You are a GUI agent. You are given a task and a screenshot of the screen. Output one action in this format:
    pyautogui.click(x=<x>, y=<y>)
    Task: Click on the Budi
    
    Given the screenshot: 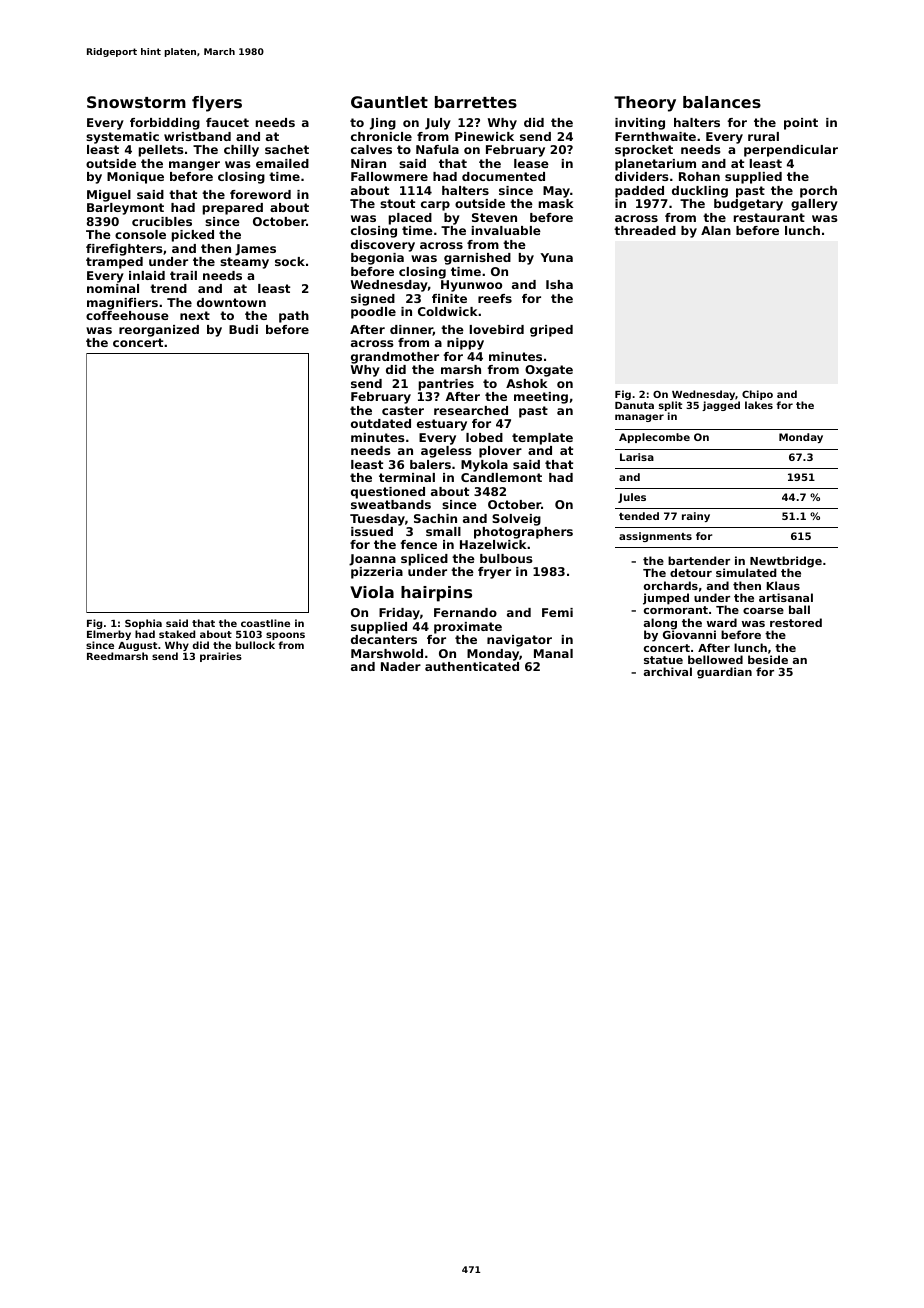 What is the action you would take?
    pyautogui.click(x=243, y=329)
